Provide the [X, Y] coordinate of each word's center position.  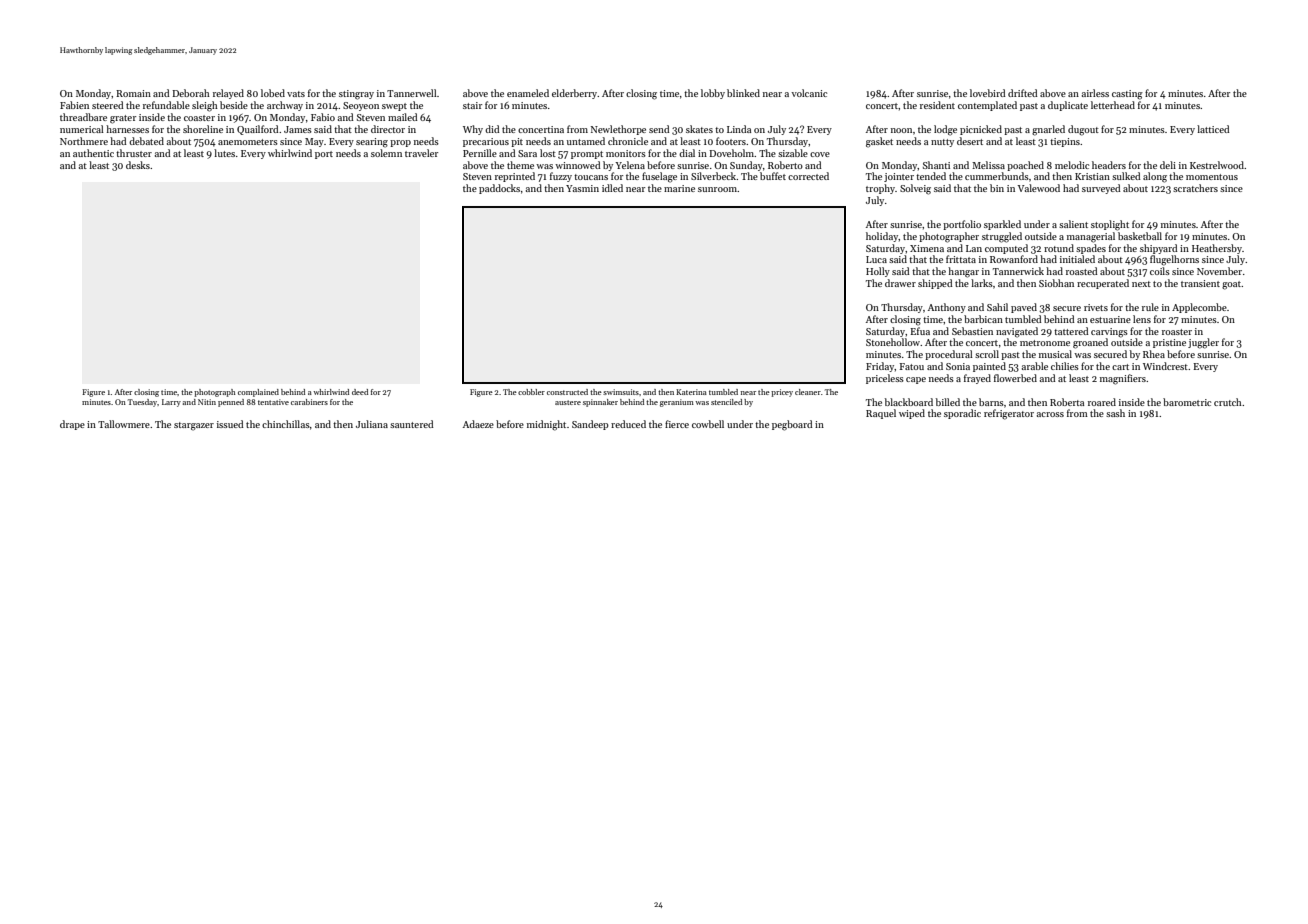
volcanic [809, 93]
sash [1115, 413]
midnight [546, 425]
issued [230, 424]
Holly [878, 272]
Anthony [947, 308]
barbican [983, 319]
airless [1095, 93]
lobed [273, 93]
